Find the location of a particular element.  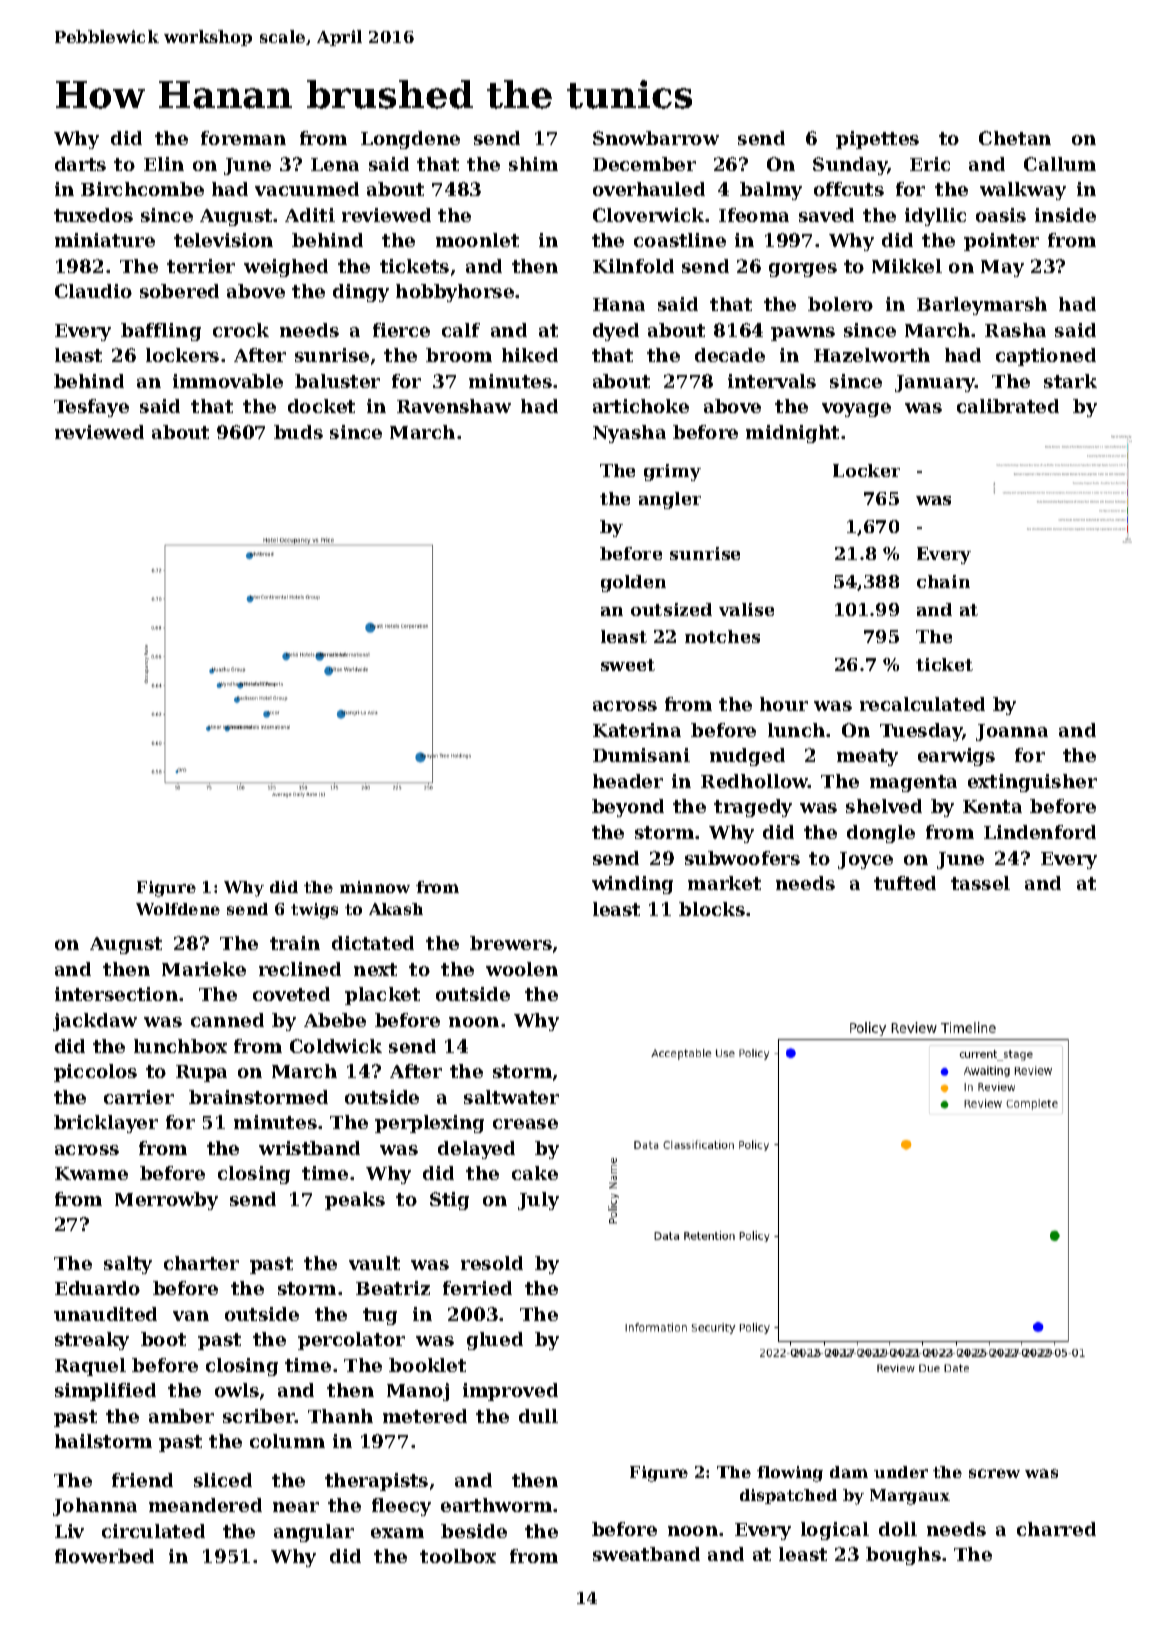

Chetan is located at coordinates (1015, 138).
